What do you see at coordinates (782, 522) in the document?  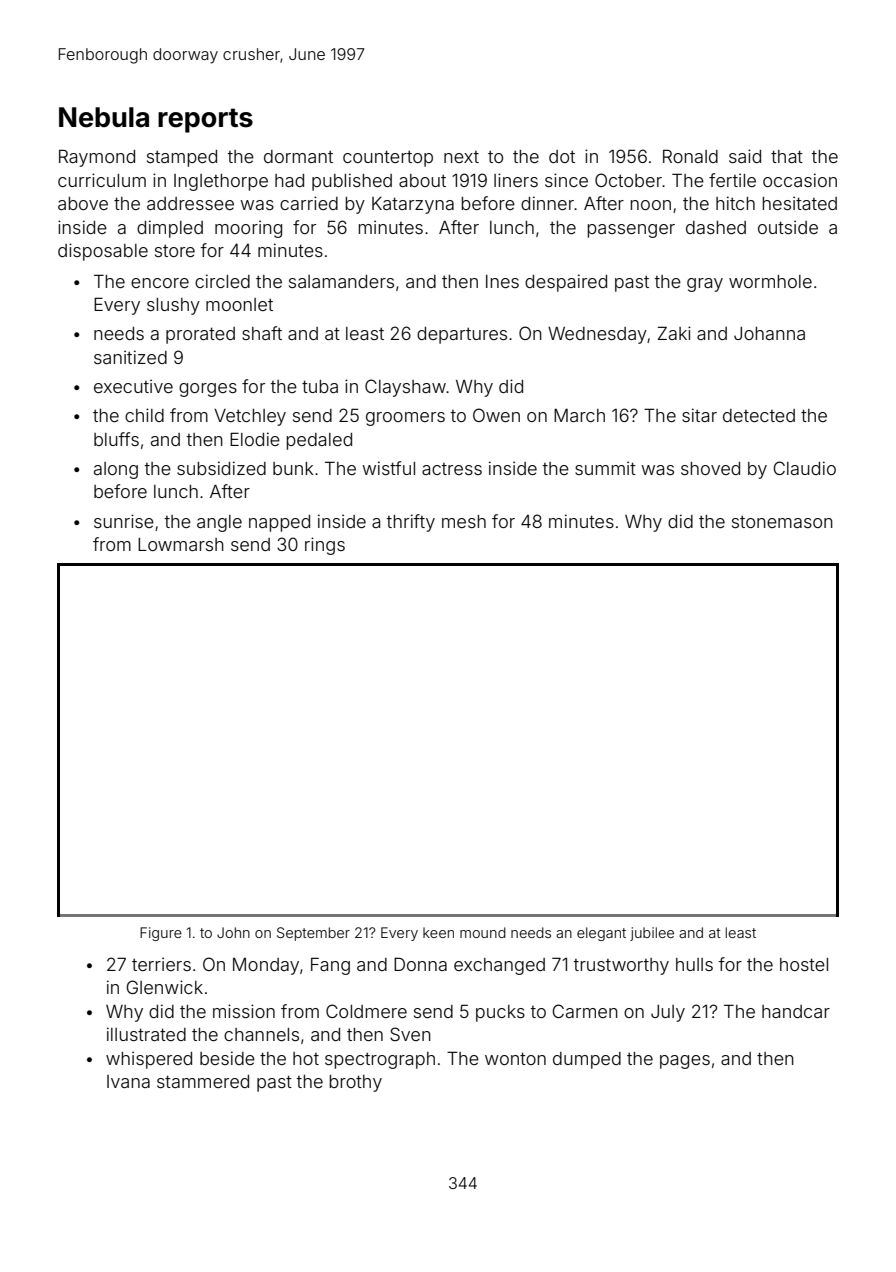 I see `stonemason` at bounding box center [782, 522].
